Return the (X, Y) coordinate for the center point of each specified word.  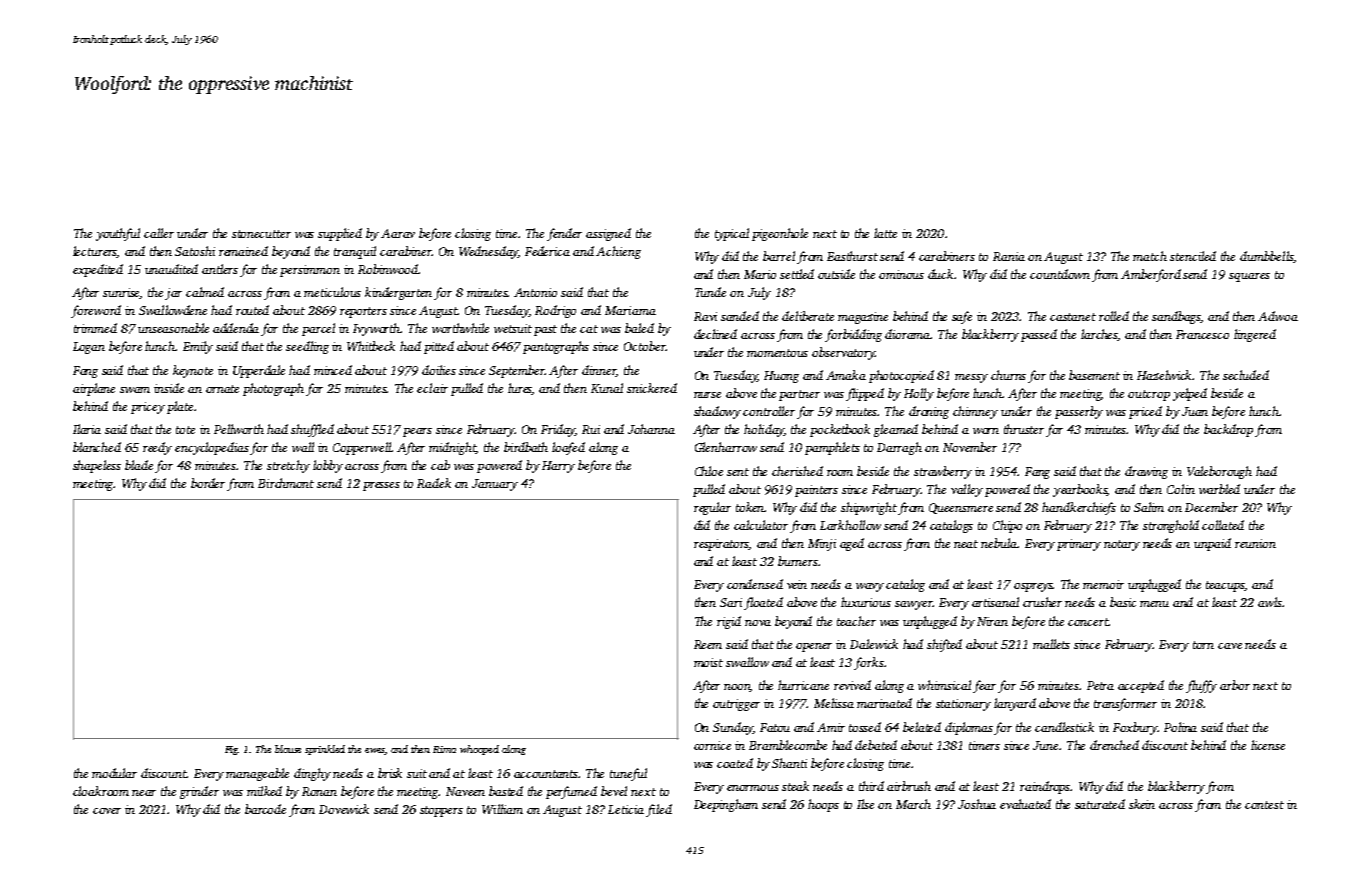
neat (966, 544)
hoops (823, 805)
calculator (761, 525)
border (208, 483)
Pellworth (239, 429)
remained (243, 251)
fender (564, 234)
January (495, 485)
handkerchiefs (1079, 508)
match (1150, 256)
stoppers (441, 811)
